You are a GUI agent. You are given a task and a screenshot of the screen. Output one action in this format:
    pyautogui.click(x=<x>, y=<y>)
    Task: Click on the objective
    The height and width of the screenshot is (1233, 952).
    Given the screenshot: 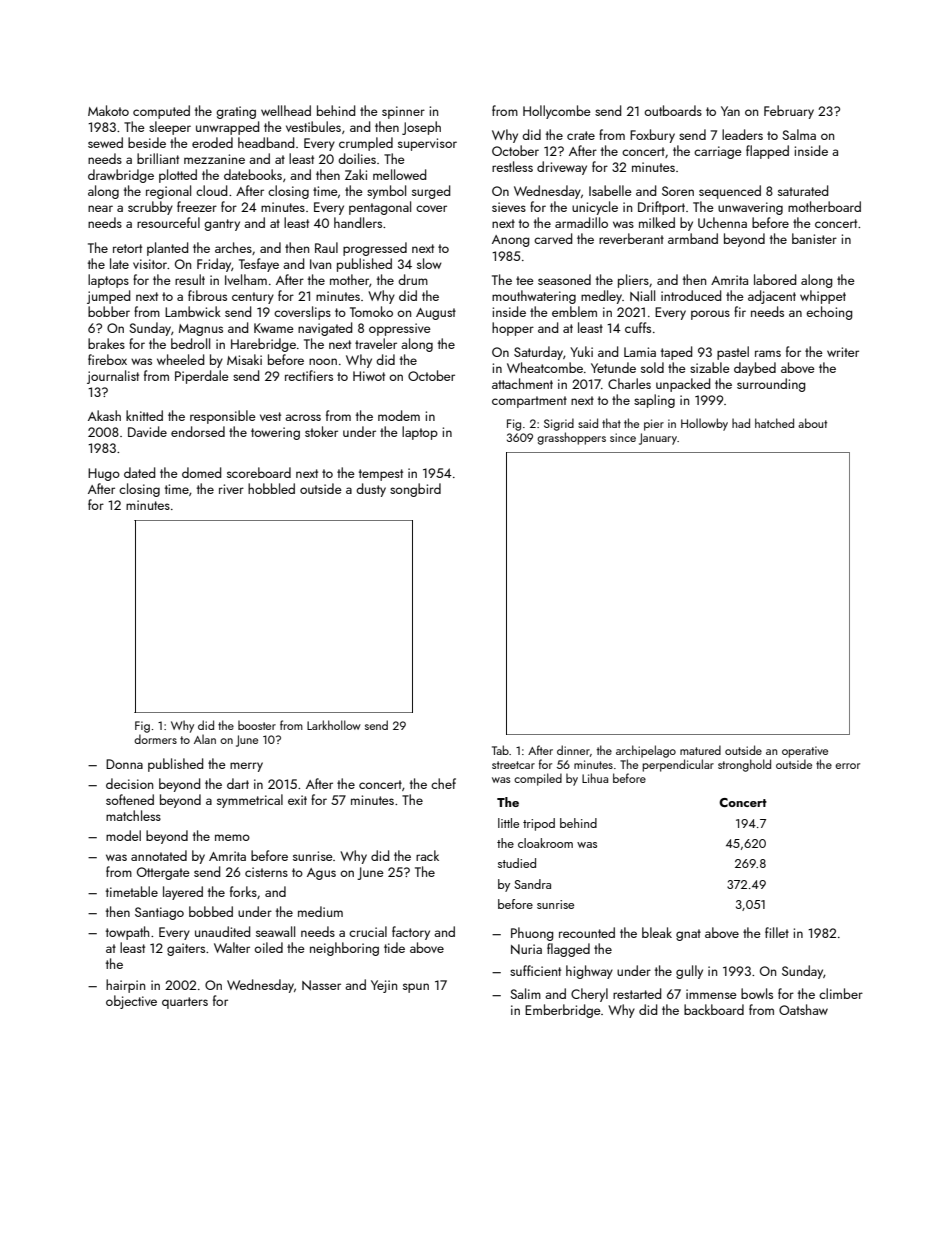 What is the action you would take?
    pyautogui.click(x=131, y=1002)
